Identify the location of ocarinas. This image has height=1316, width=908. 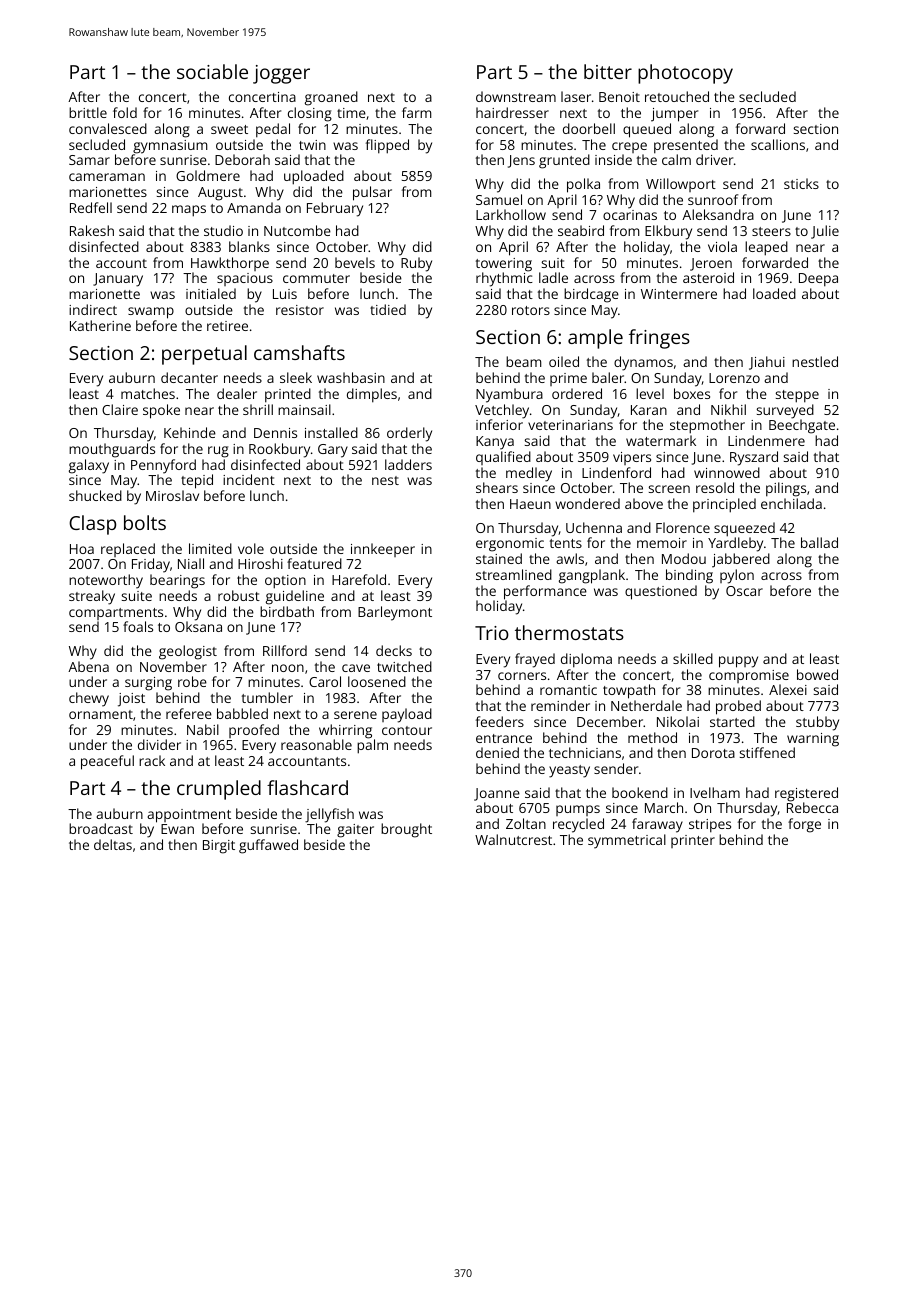
(630, 215).
